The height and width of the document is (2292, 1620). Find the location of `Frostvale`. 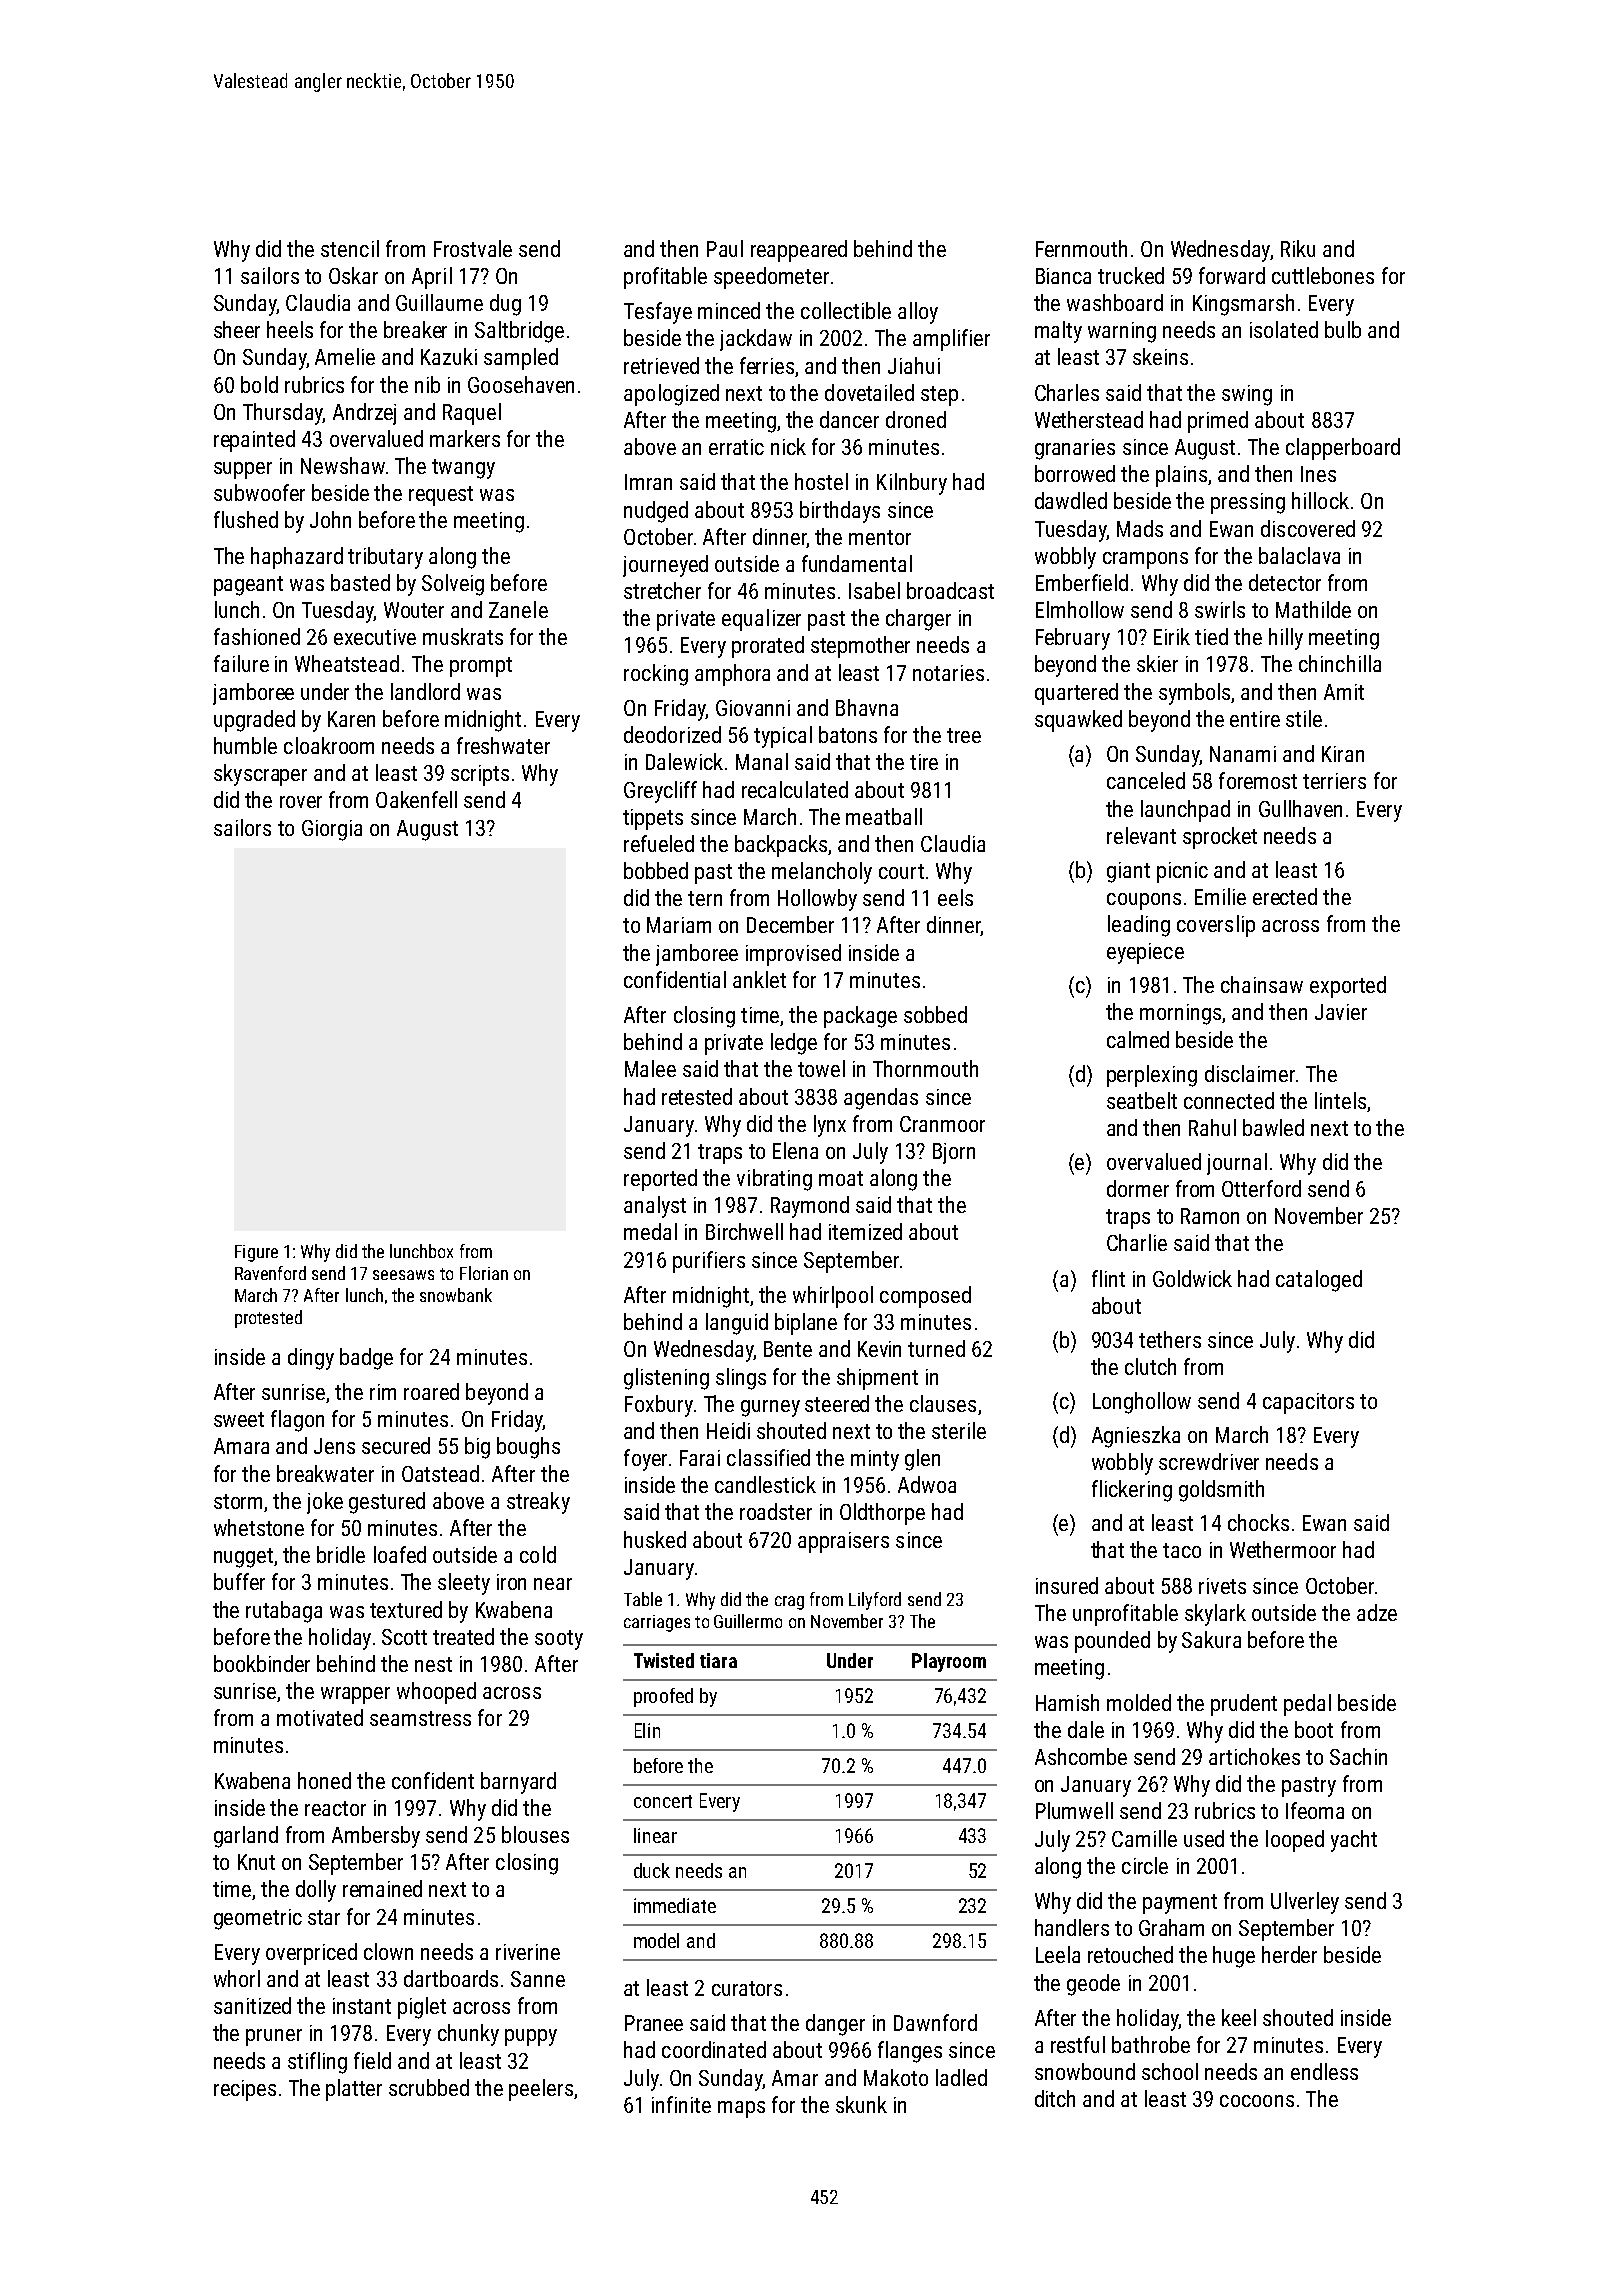

Frostvale is located at coordinates (473, 248).
